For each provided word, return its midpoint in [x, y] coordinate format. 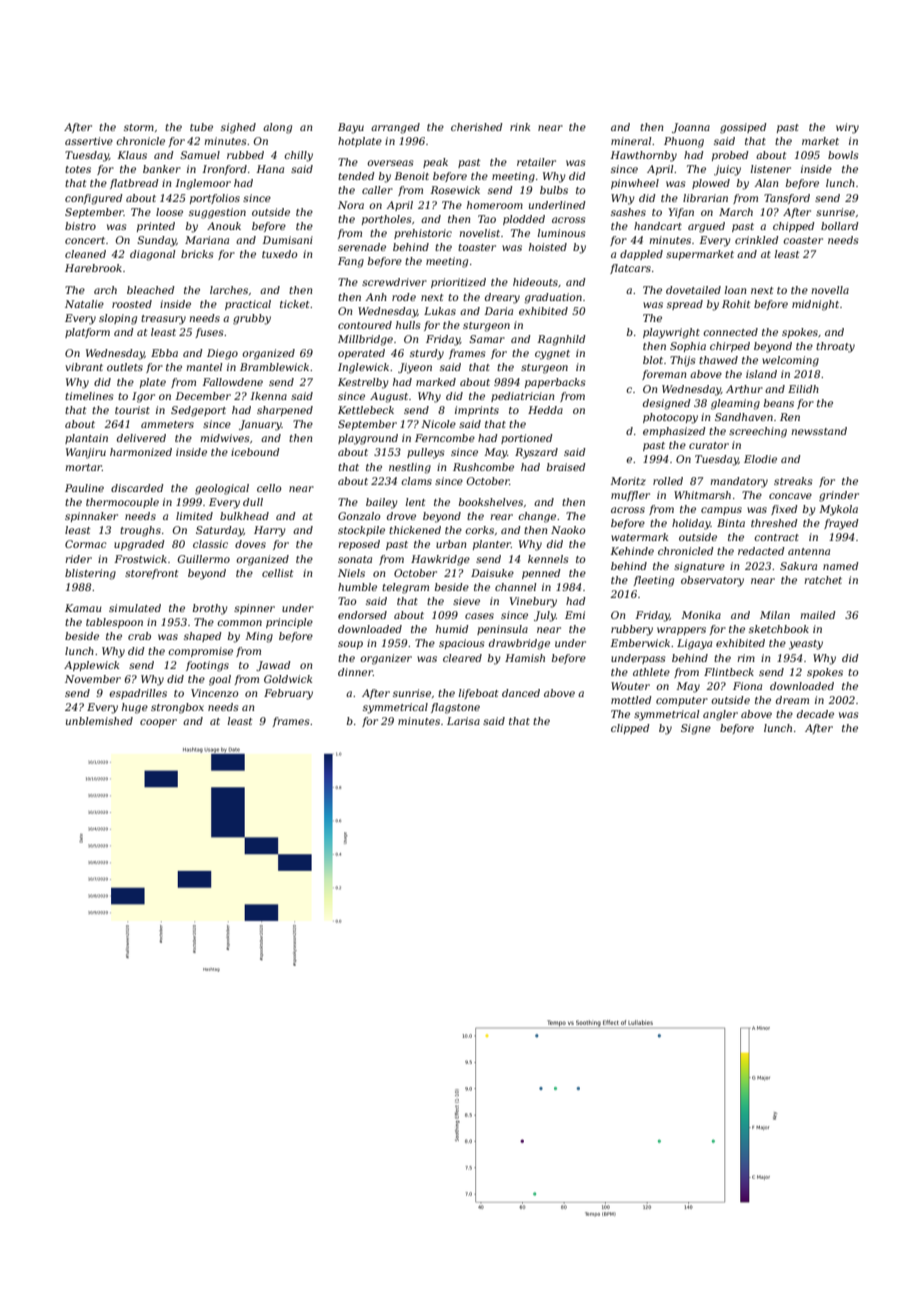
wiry [847, 128]
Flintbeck [729, 672]
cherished [477, 127]
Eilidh [803, 389]
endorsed [362, 615]
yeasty [806, 645]
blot [653, 360]
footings [207, 666]
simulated [135, 608]
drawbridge [519, 644]
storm [139, 127]
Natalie [84, 304]
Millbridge [365, 340]
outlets [125, 367]
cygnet [552, 355]
